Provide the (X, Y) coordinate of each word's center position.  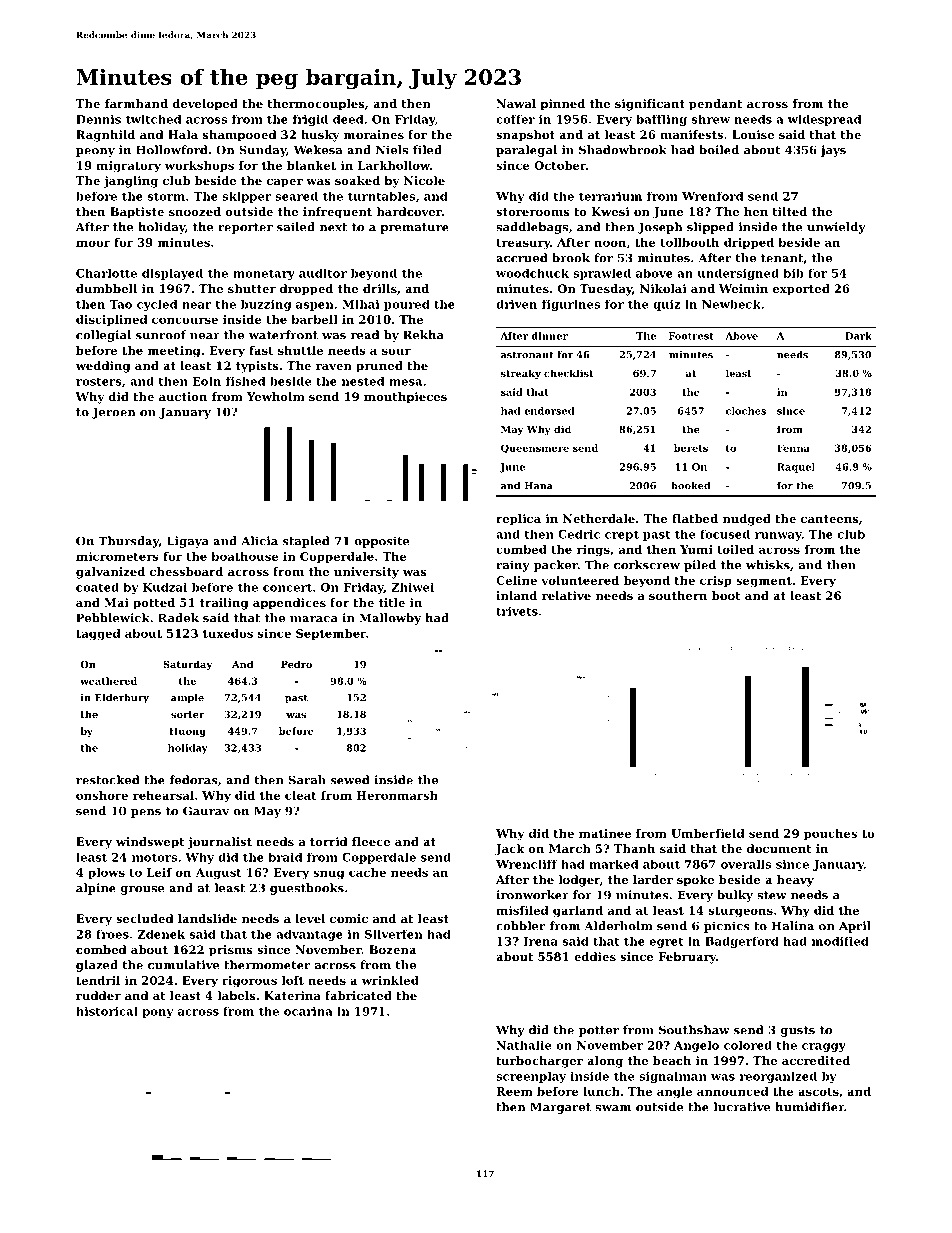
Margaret (560, 1108)
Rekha (423, 335)
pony (158, 1013)
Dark (858, 336)
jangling (130, 182)
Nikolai (663, 288)
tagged (98, 635)
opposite (382, 542)
